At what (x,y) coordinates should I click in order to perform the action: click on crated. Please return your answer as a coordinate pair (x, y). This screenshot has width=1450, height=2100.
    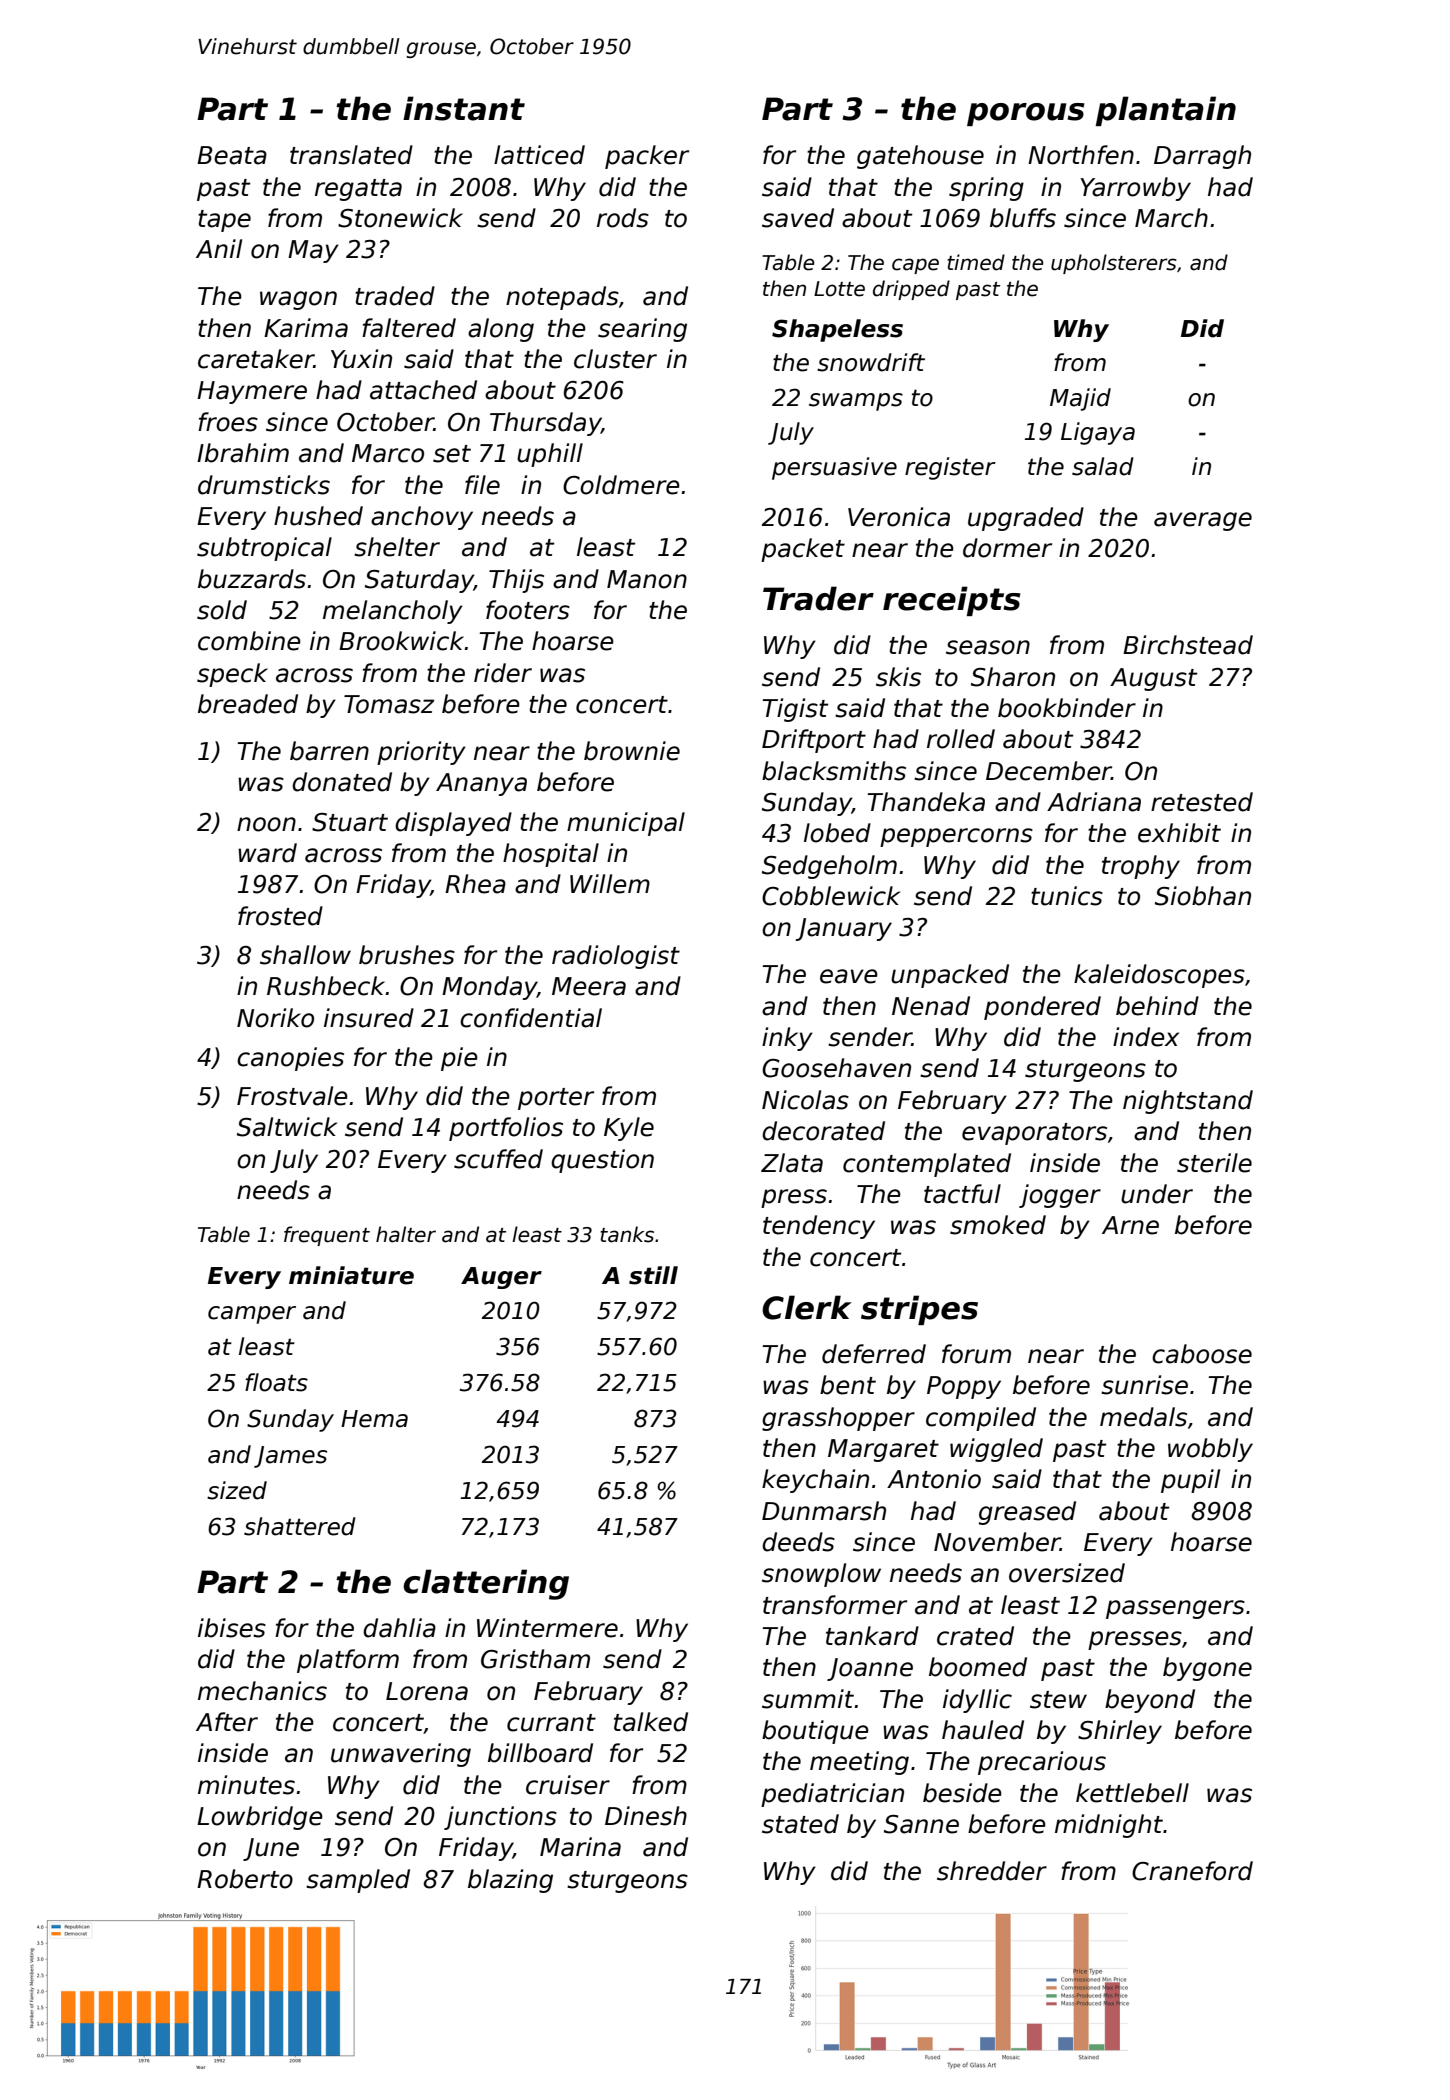
    Looking at the image, I should click on (975, 1636).
